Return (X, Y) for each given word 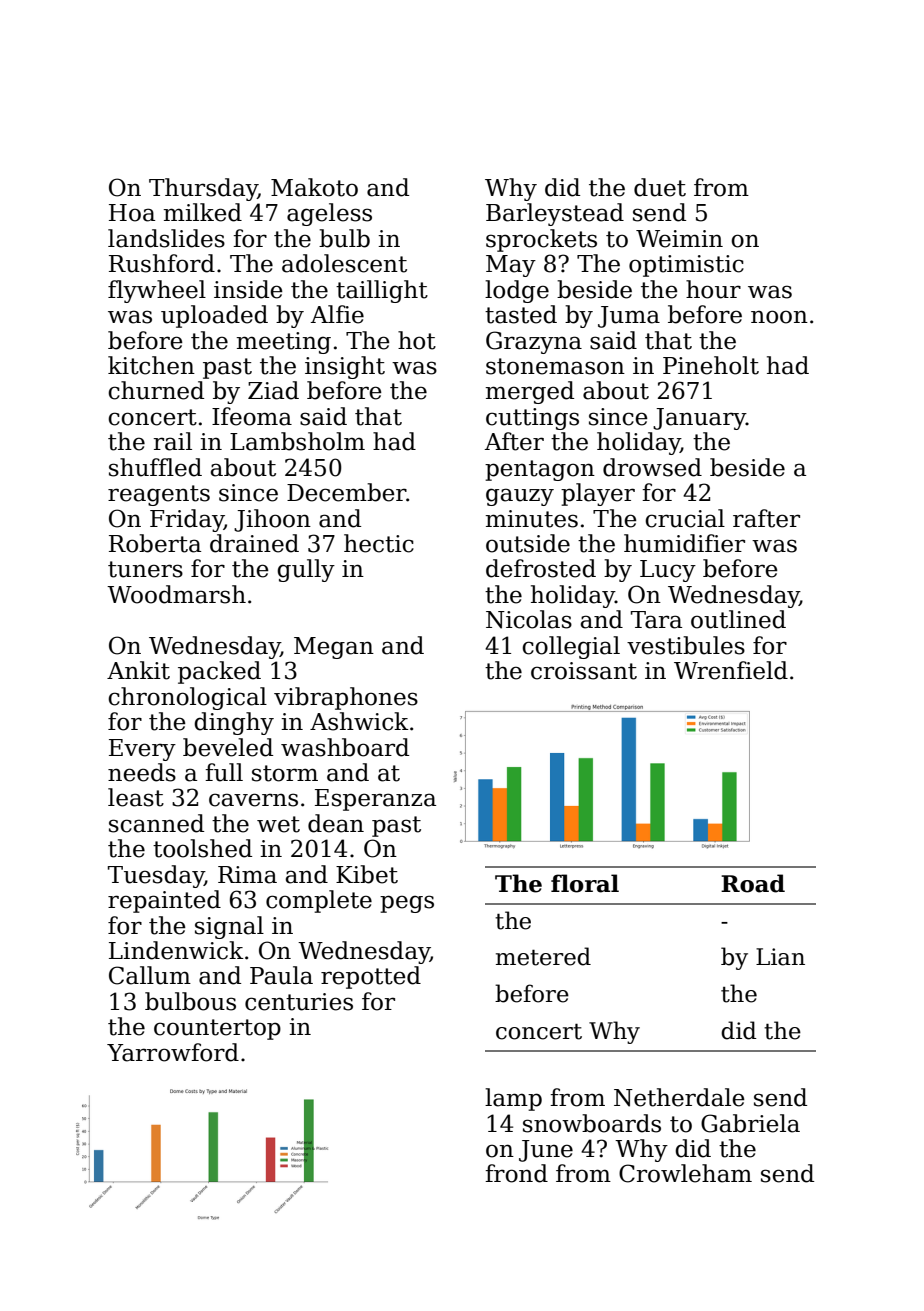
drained (254, 543)
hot (417, 340)
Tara (656, 620)
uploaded (214, 316)
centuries (299, 1002)
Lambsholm (297, 441)
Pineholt (711, 365)
